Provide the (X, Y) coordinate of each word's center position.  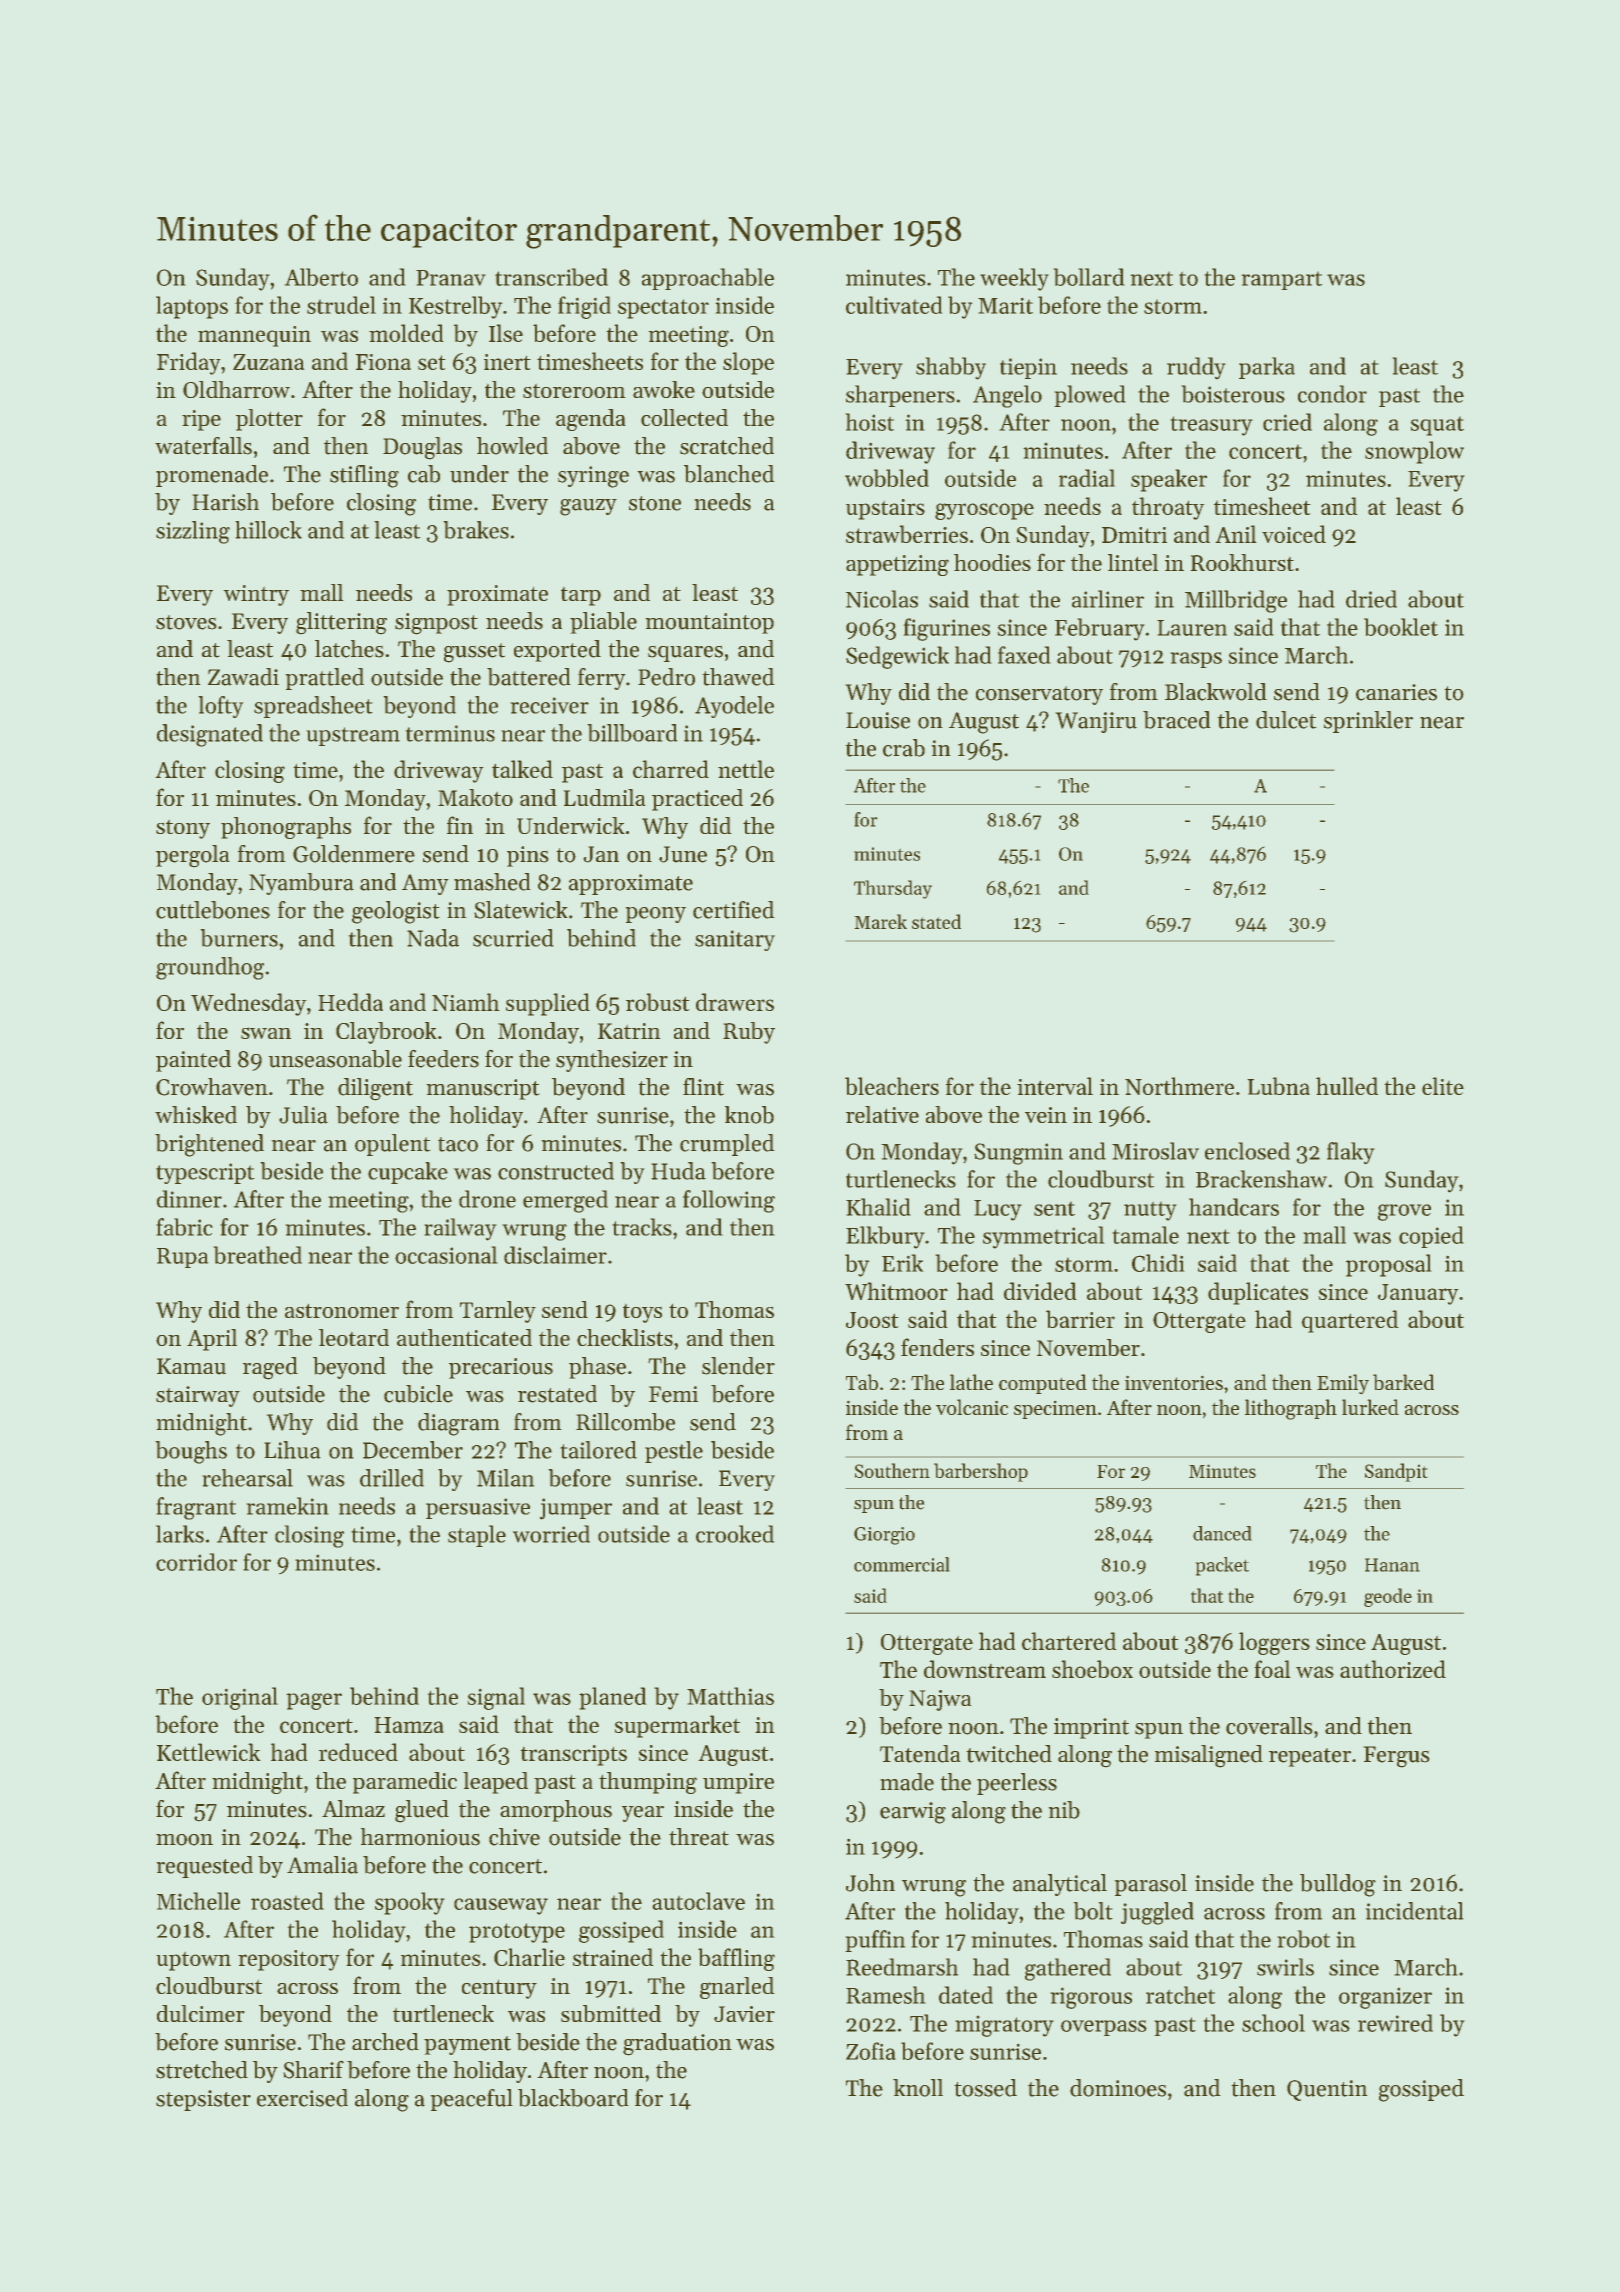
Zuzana (268, 362)
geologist (395, 912)
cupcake (408, 1173)
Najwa (940, 1700)
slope (748, 363)
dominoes (1118, 2088)
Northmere (1179, 1086)
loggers (1274, 1643)
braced (1176, 720)
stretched (202, 2070)
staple (477, 1536)
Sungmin (1018, 1154)
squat (1437, 426)
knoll (918, 2088)
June (683, 854)
